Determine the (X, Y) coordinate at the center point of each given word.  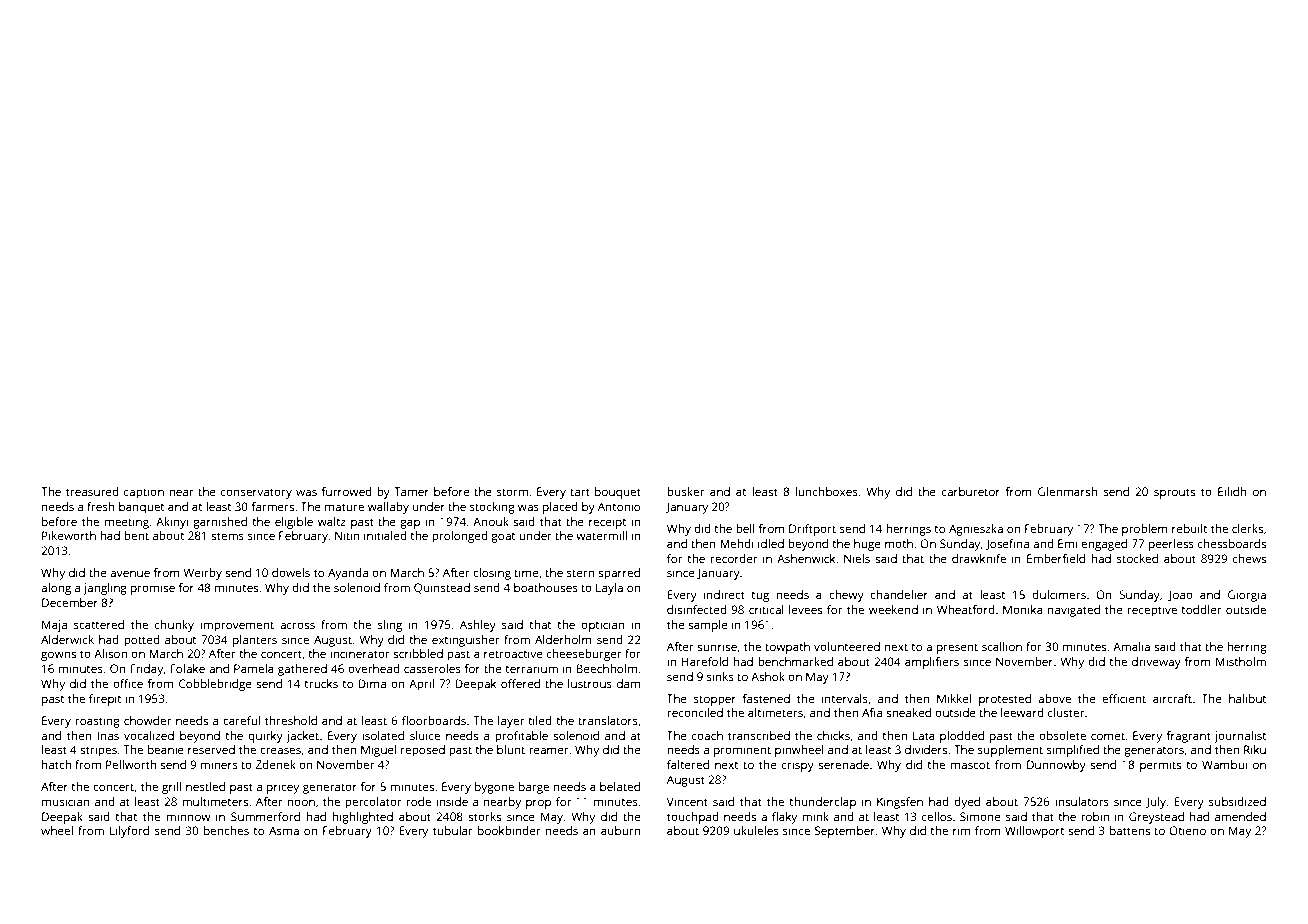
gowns (58, 656)
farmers (272, 506)
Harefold (704, 661)
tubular (453, 830)
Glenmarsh (1067, 491)
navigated (1074, 611)
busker (685, 491)
